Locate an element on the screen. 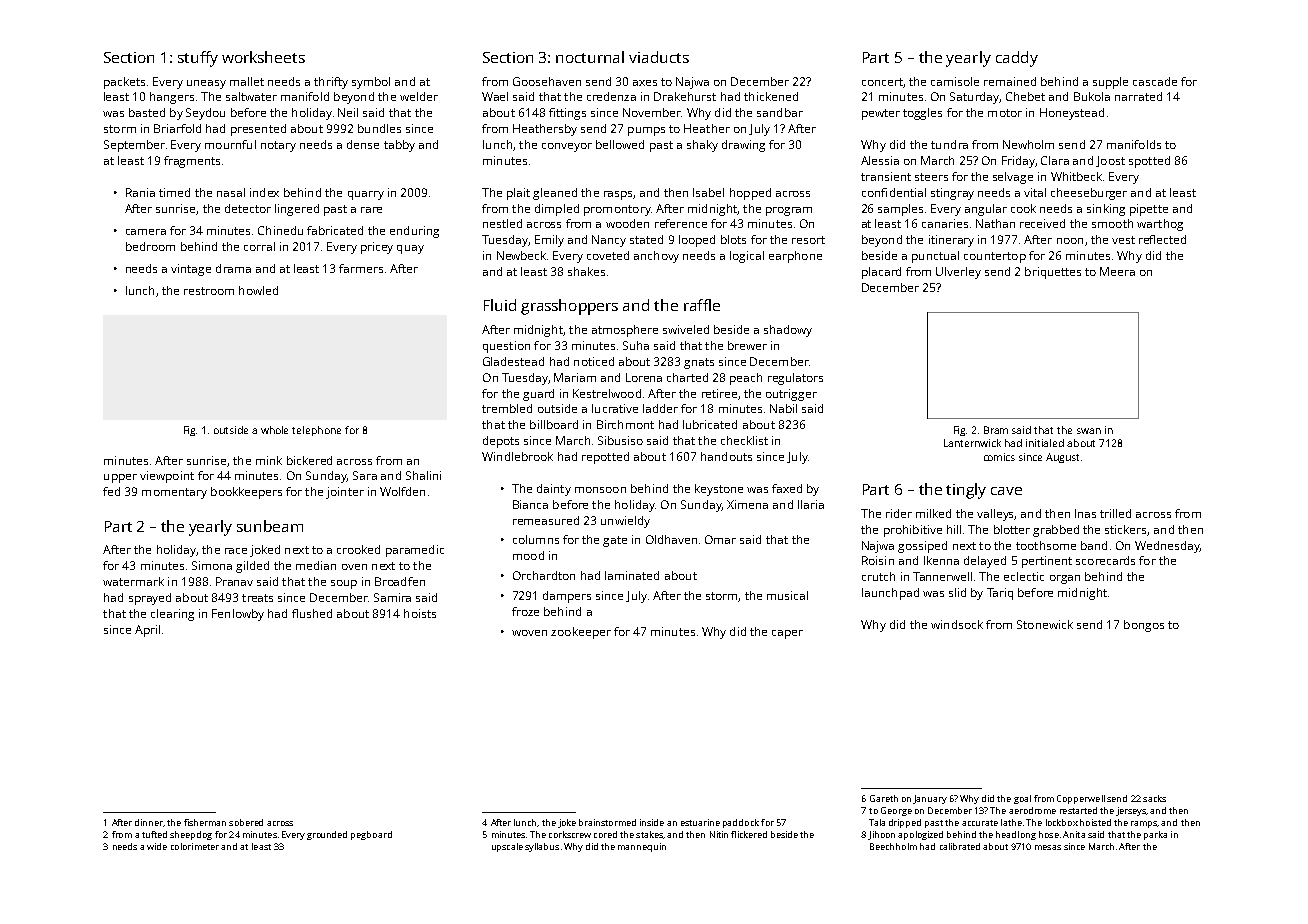  sprayed is located at coordinates (150, 599).
